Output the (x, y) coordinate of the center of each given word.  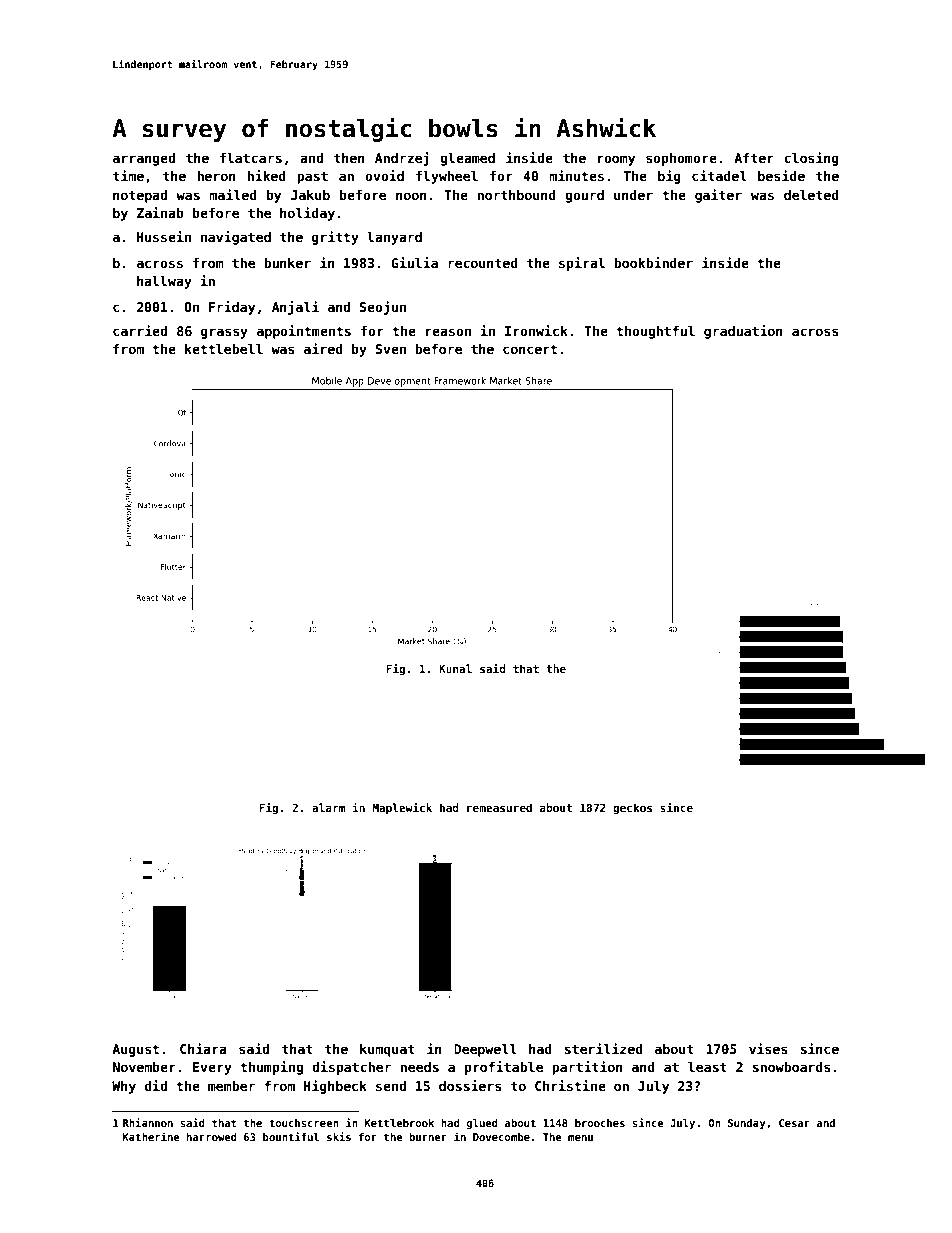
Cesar (794, 1123)
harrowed (212, 1137)
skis (339, 1136)
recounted (483, 263)
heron (216, 176)
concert (530, 349)
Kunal (455, 668)
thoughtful (655, 332)
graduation (743, 332)
